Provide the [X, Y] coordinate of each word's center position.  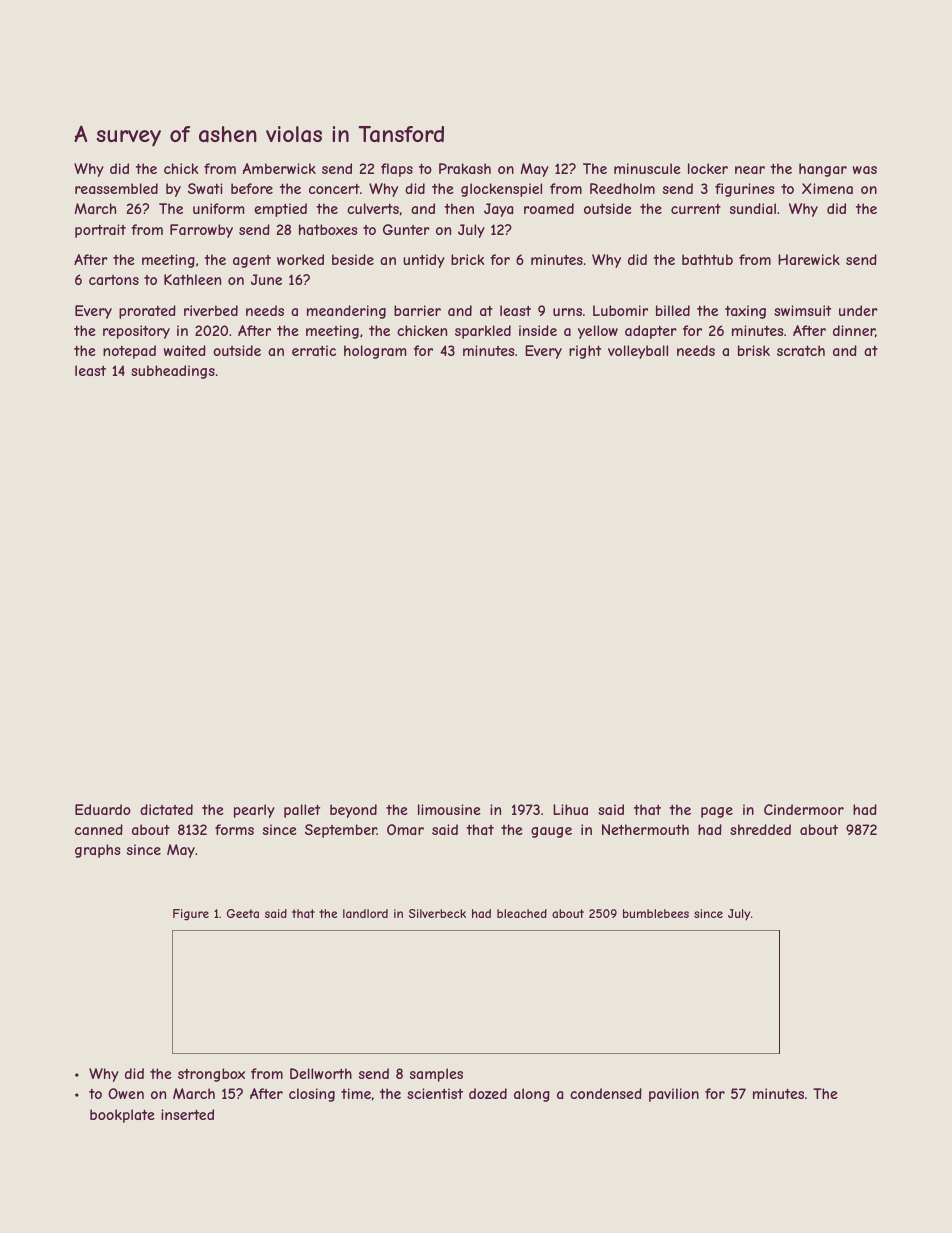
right [585, 352]
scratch [801, 350]
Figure [191, 915]
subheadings [173, 372]
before [252, 188]
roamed [549, 208]
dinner [854, 330]
